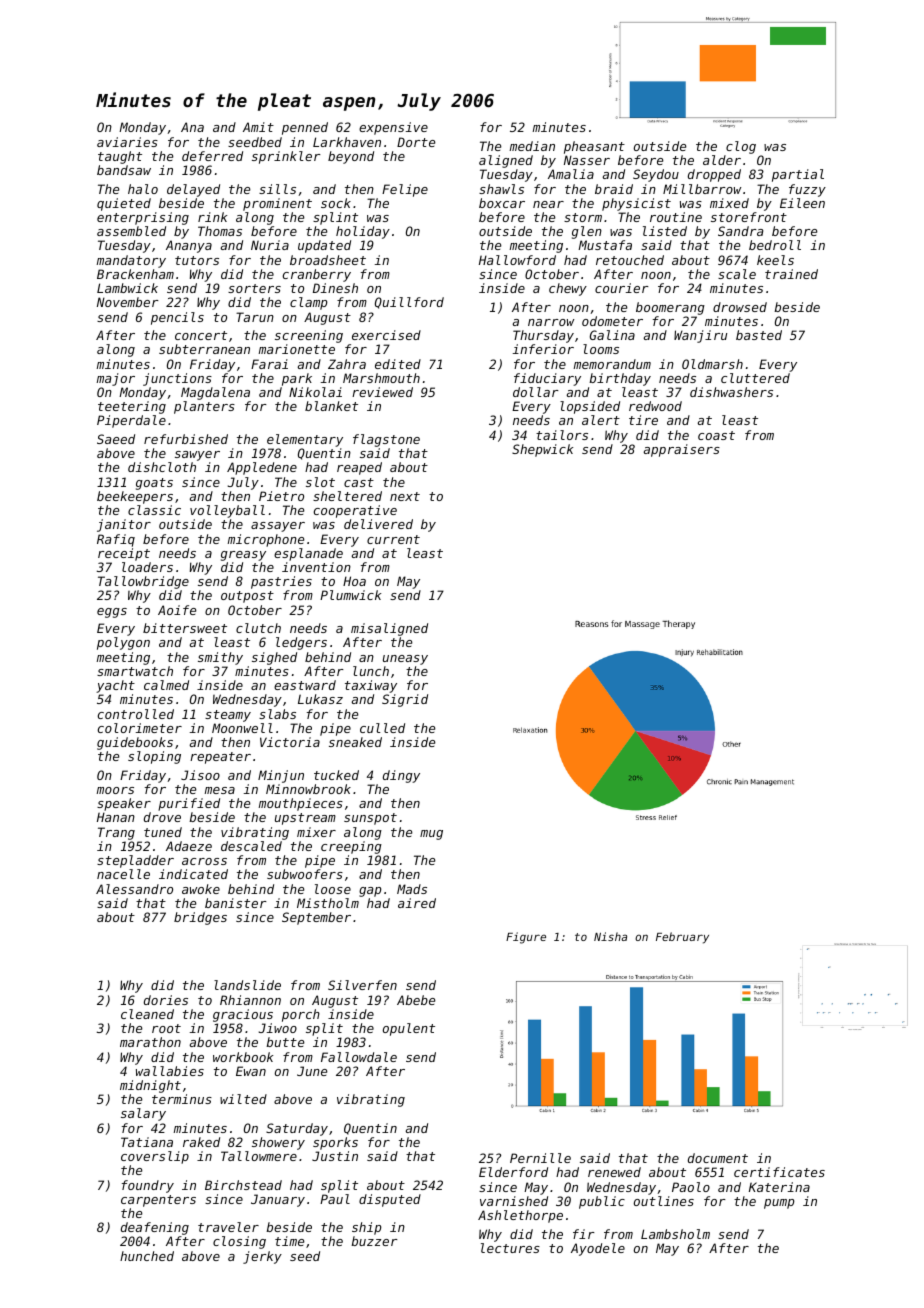 This image has height=1308, width=924. What do you see at coordinates (127, 142) in the image?
I see `aviaries` at bounding box center [127, 142].
